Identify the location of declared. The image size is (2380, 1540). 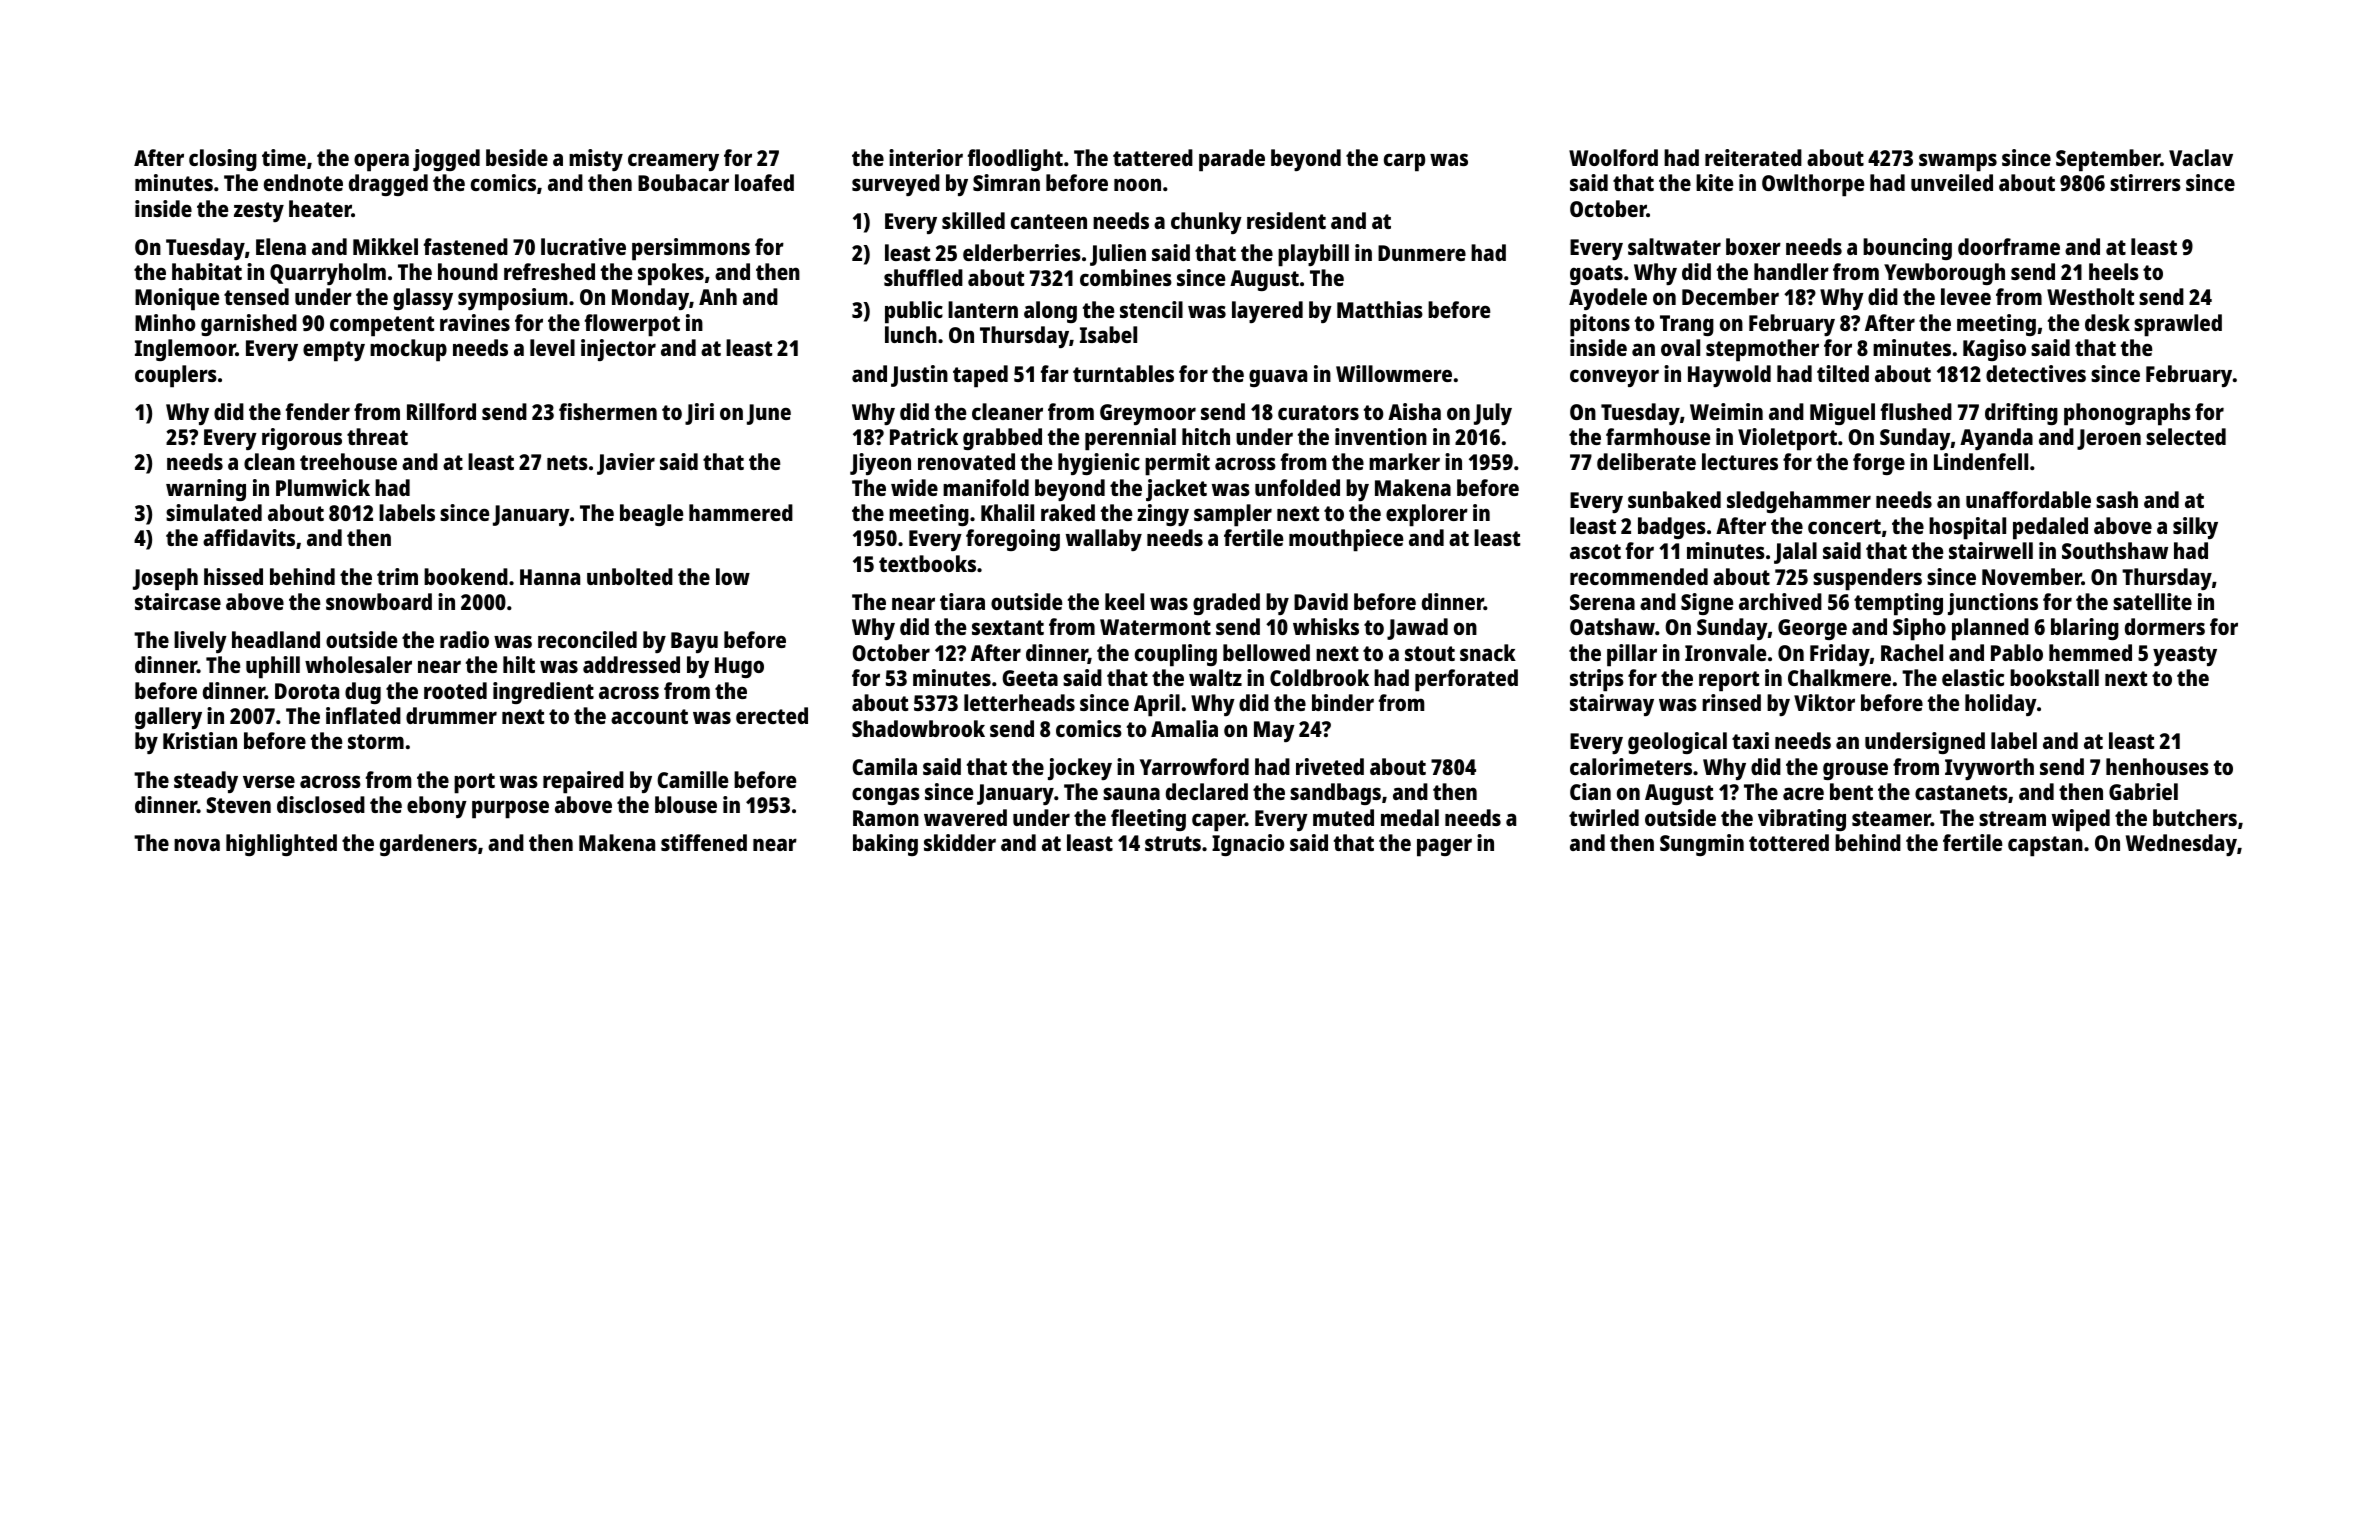
(1207, 791).
